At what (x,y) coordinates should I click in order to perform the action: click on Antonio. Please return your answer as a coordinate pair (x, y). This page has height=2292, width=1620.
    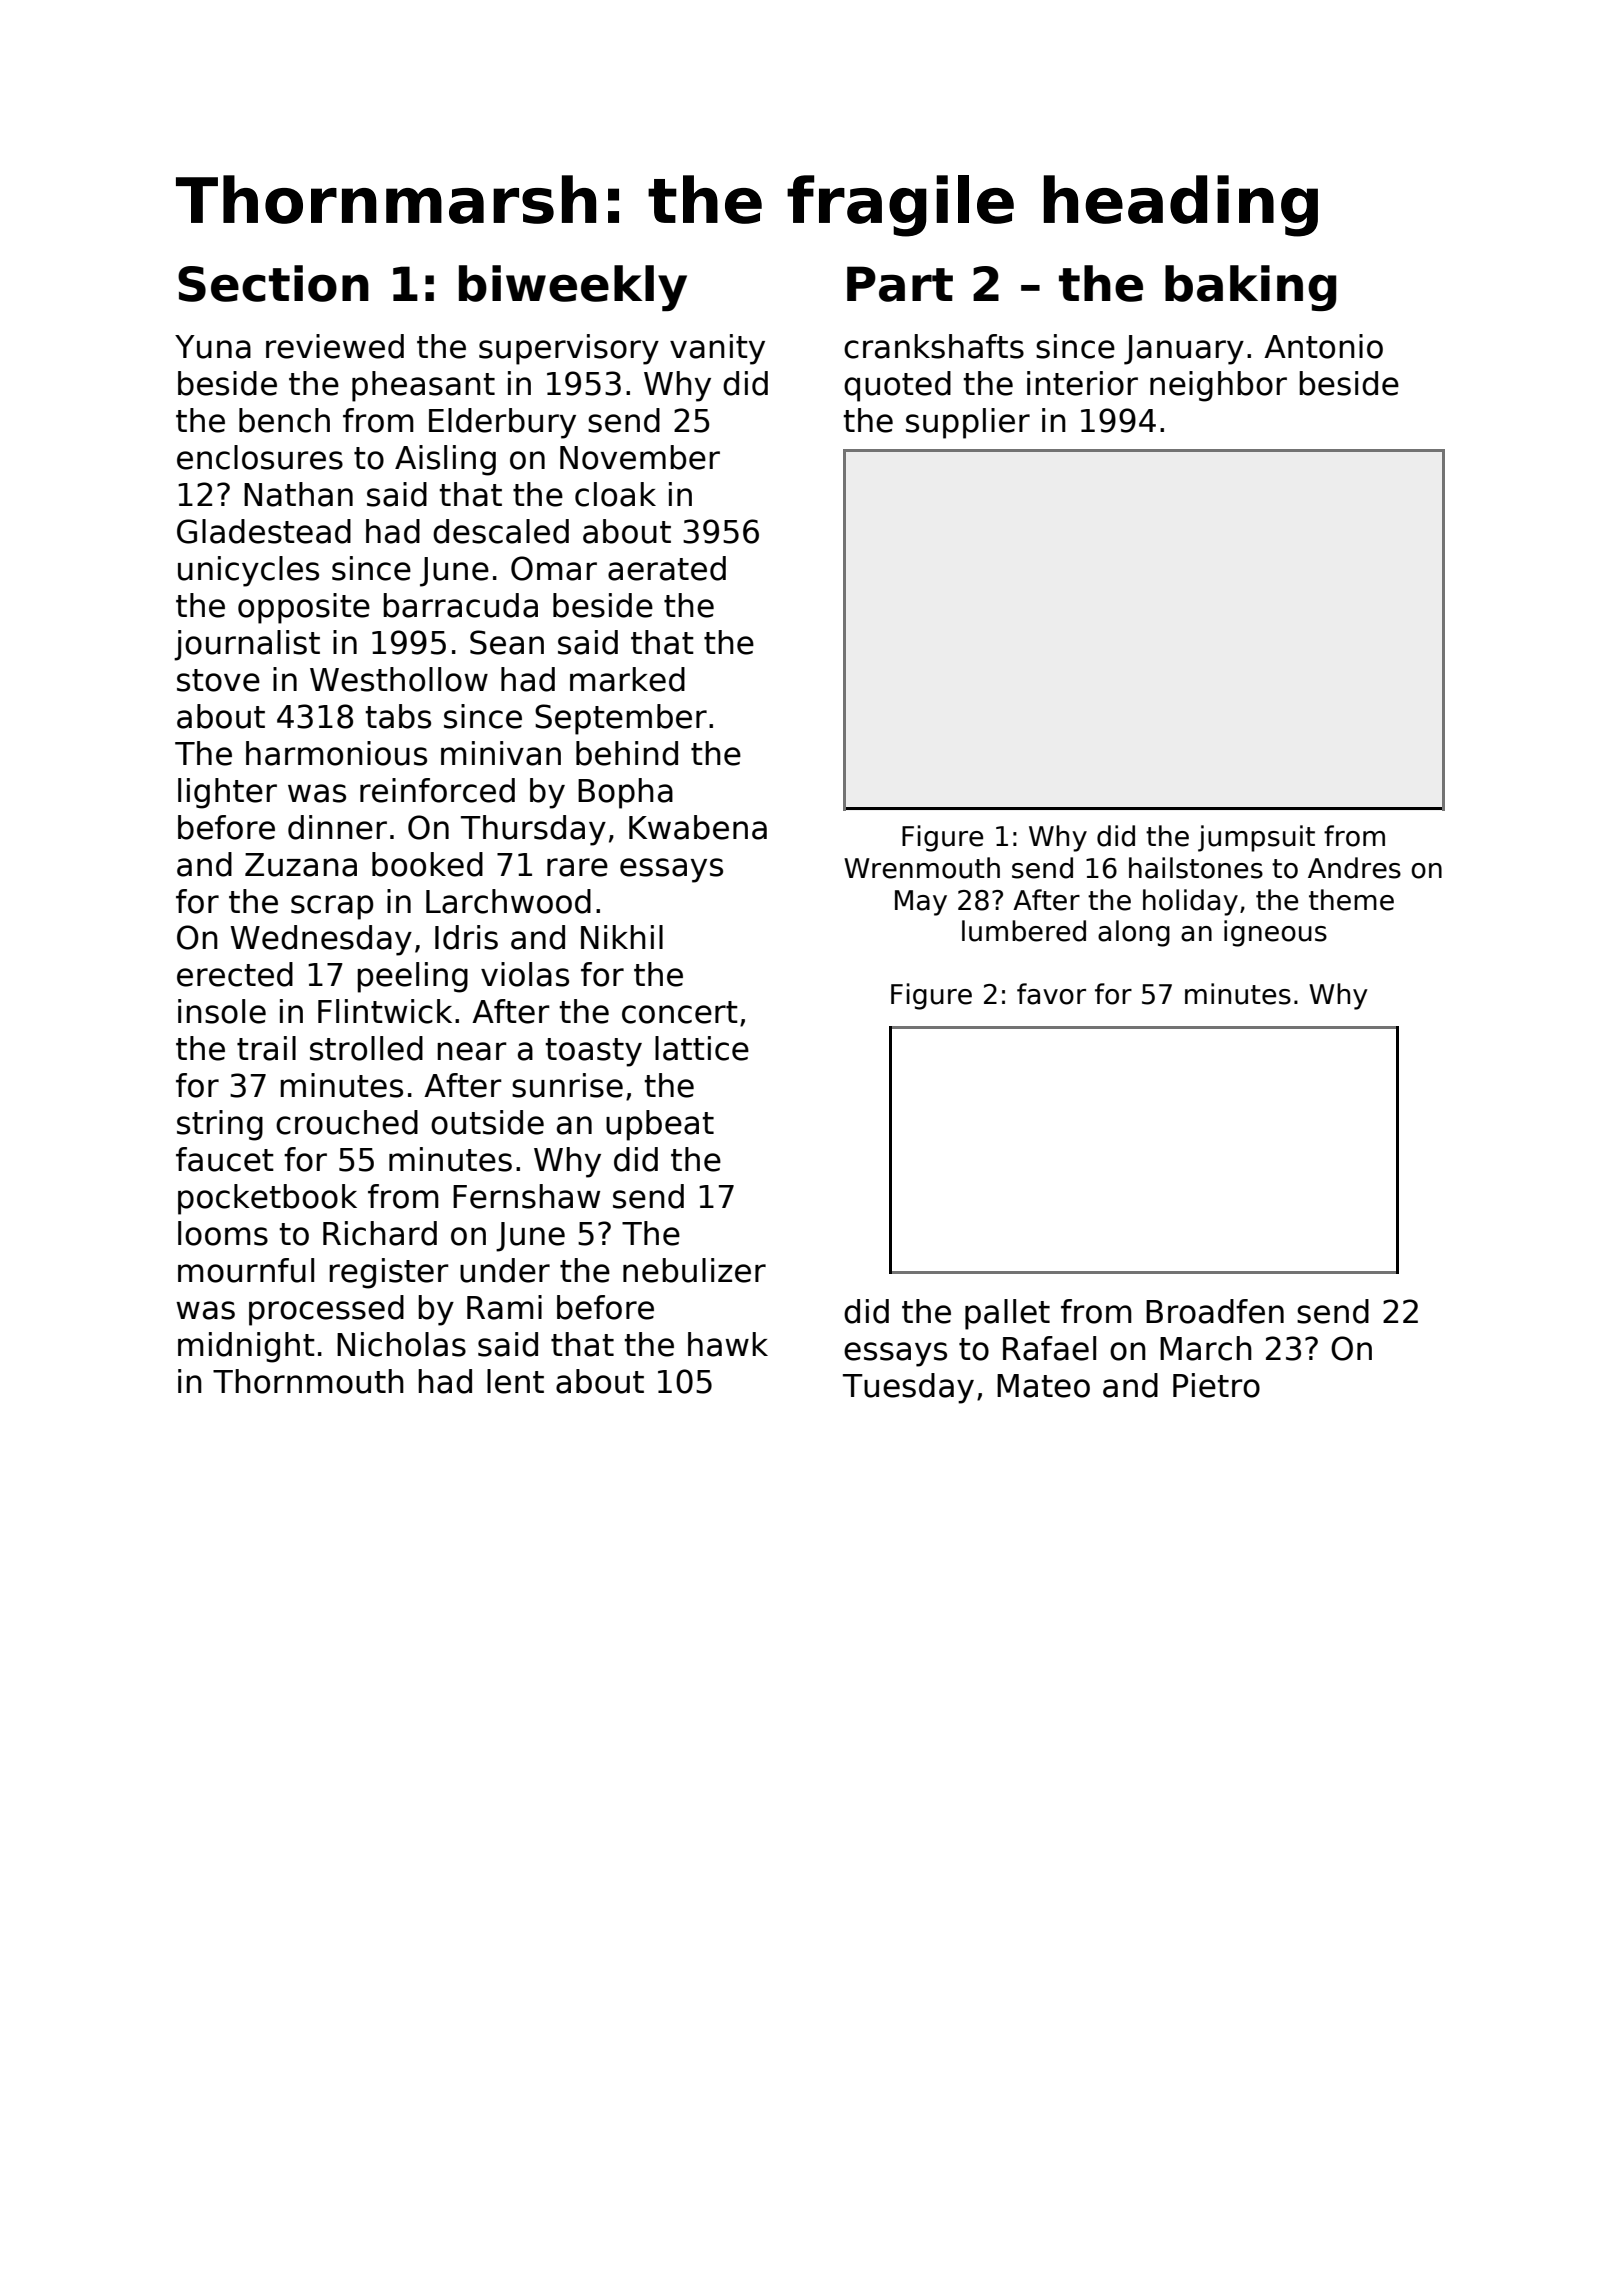
    Looking at the image, I should click on (1323, 346).
